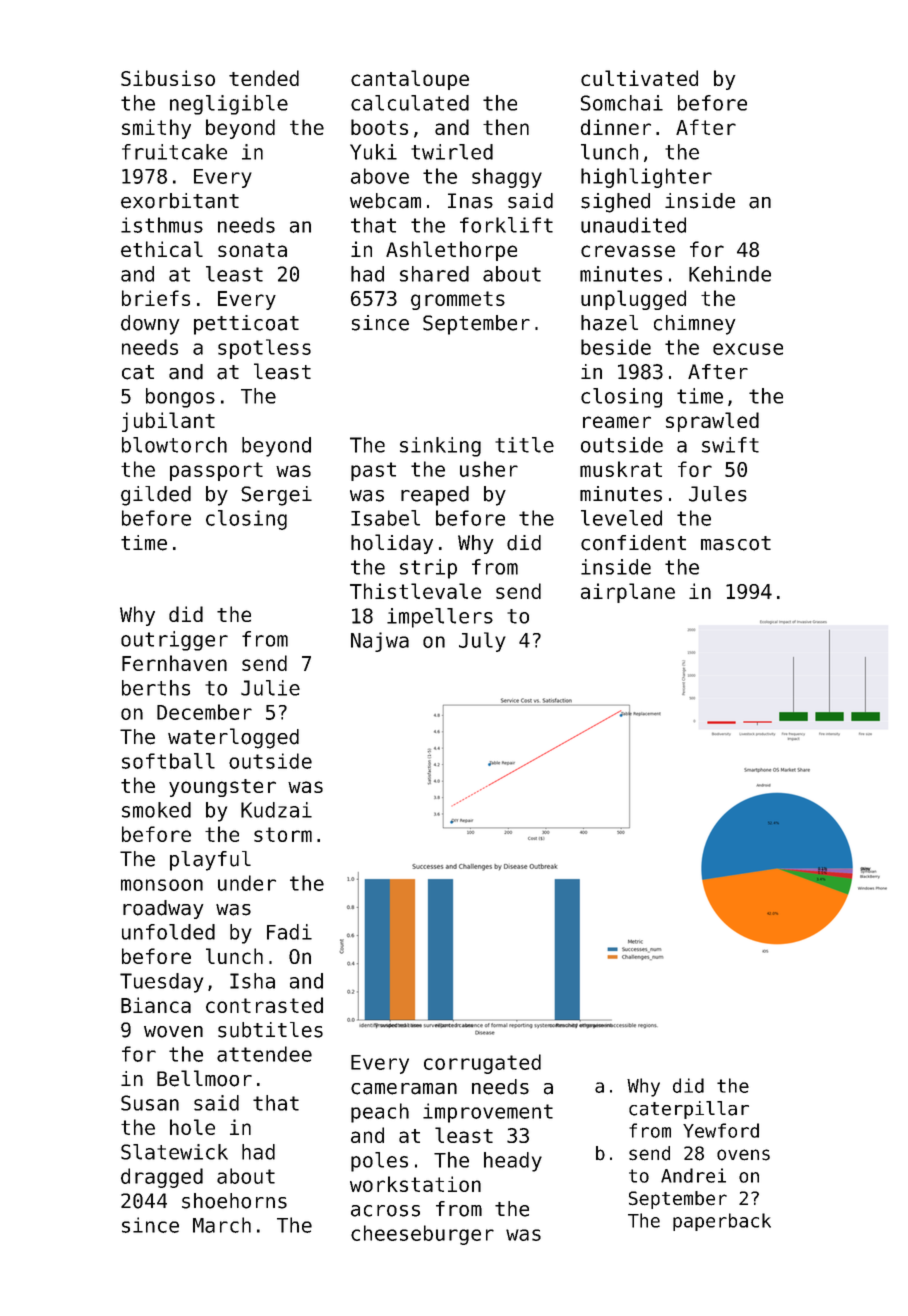  I want to click on grommets, so click(458, 300).
